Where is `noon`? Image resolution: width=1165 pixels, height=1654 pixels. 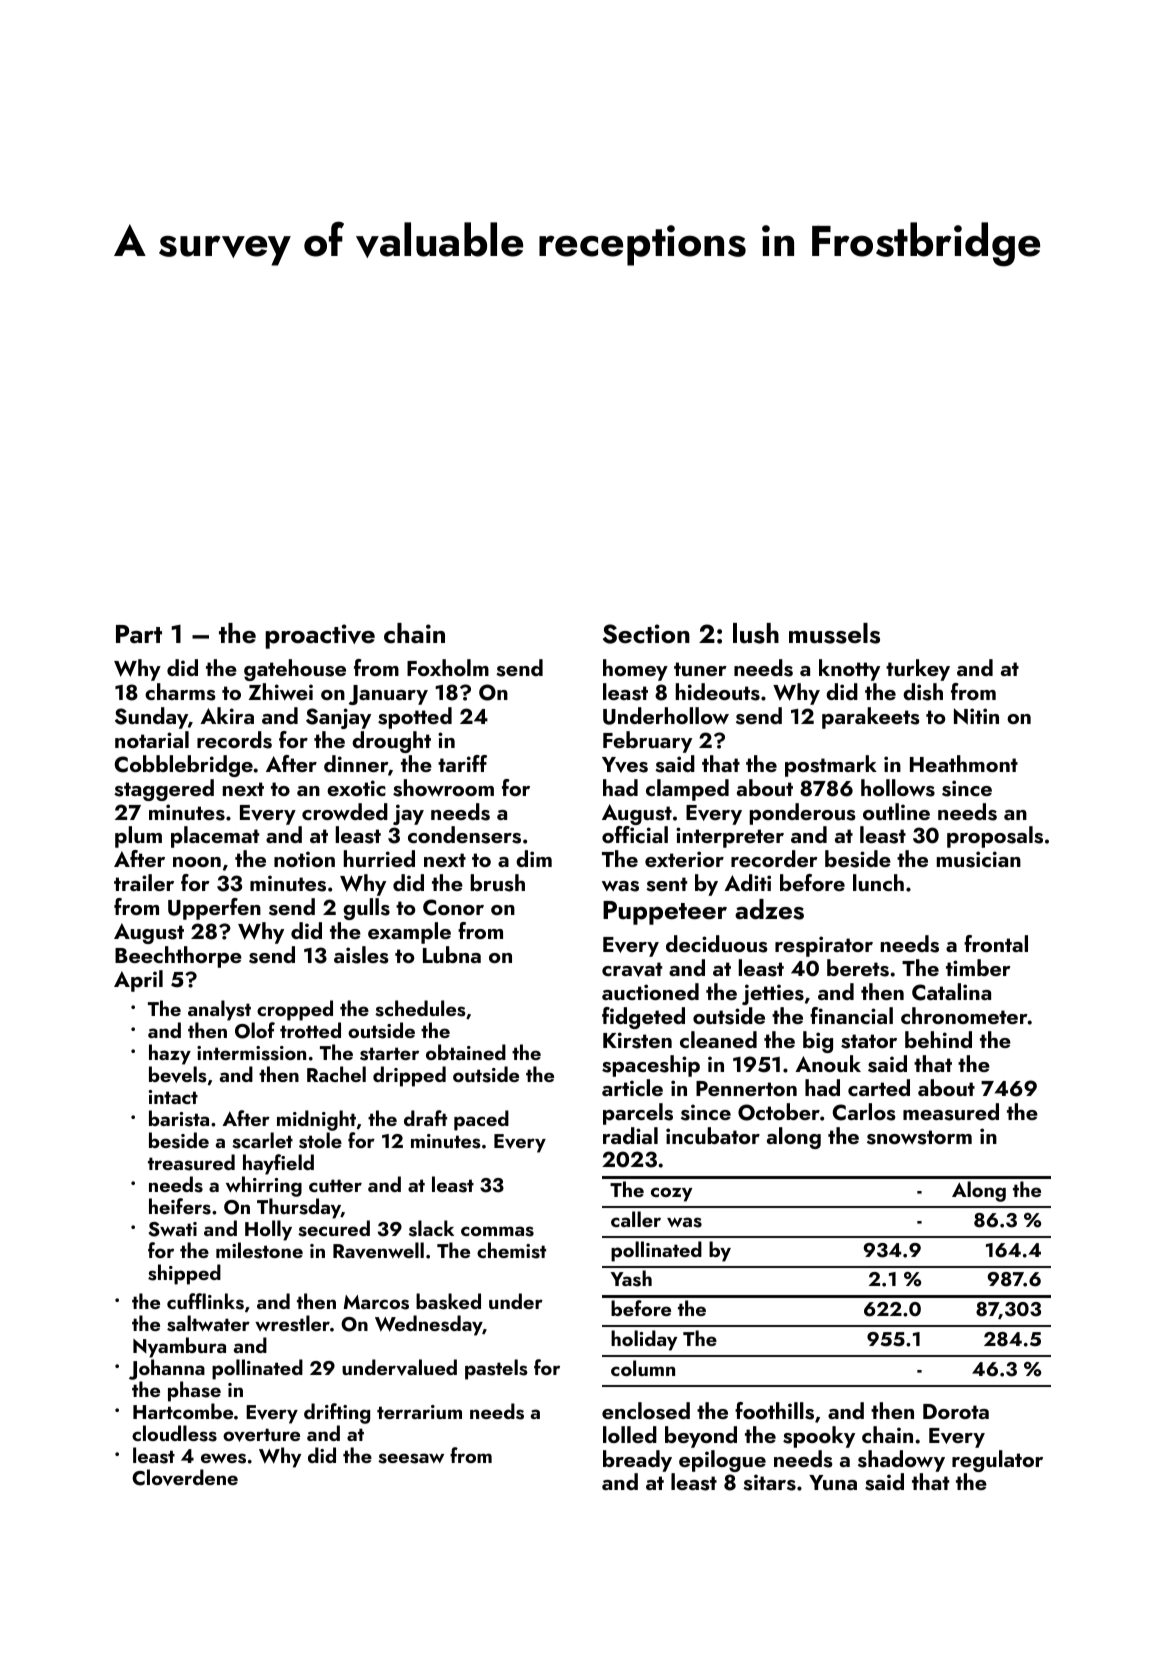 noon is located at coordinates (197, 862).
